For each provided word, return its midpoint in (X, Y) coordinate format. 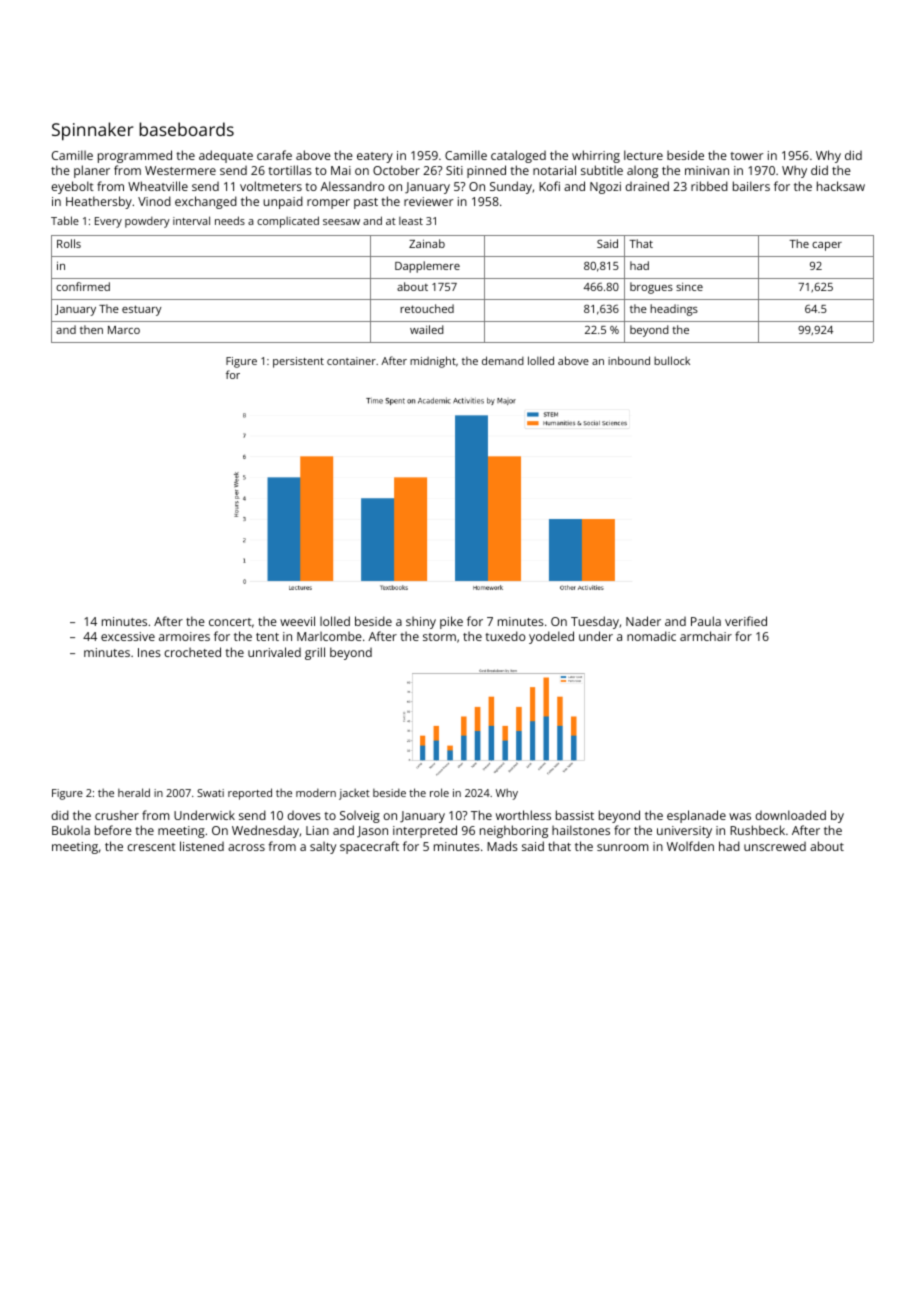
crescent (151, 847)
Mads (502, 846)
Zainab (427, 243)
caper (827, 246)
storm (439, 637)
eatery (375, 157)
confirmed (83, 286)
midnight (433, 362)
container (351, 361)
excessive (128, 636)
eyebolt (72, 187)
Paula (706, 621)
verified (746, 621)
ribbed (709, 186)
